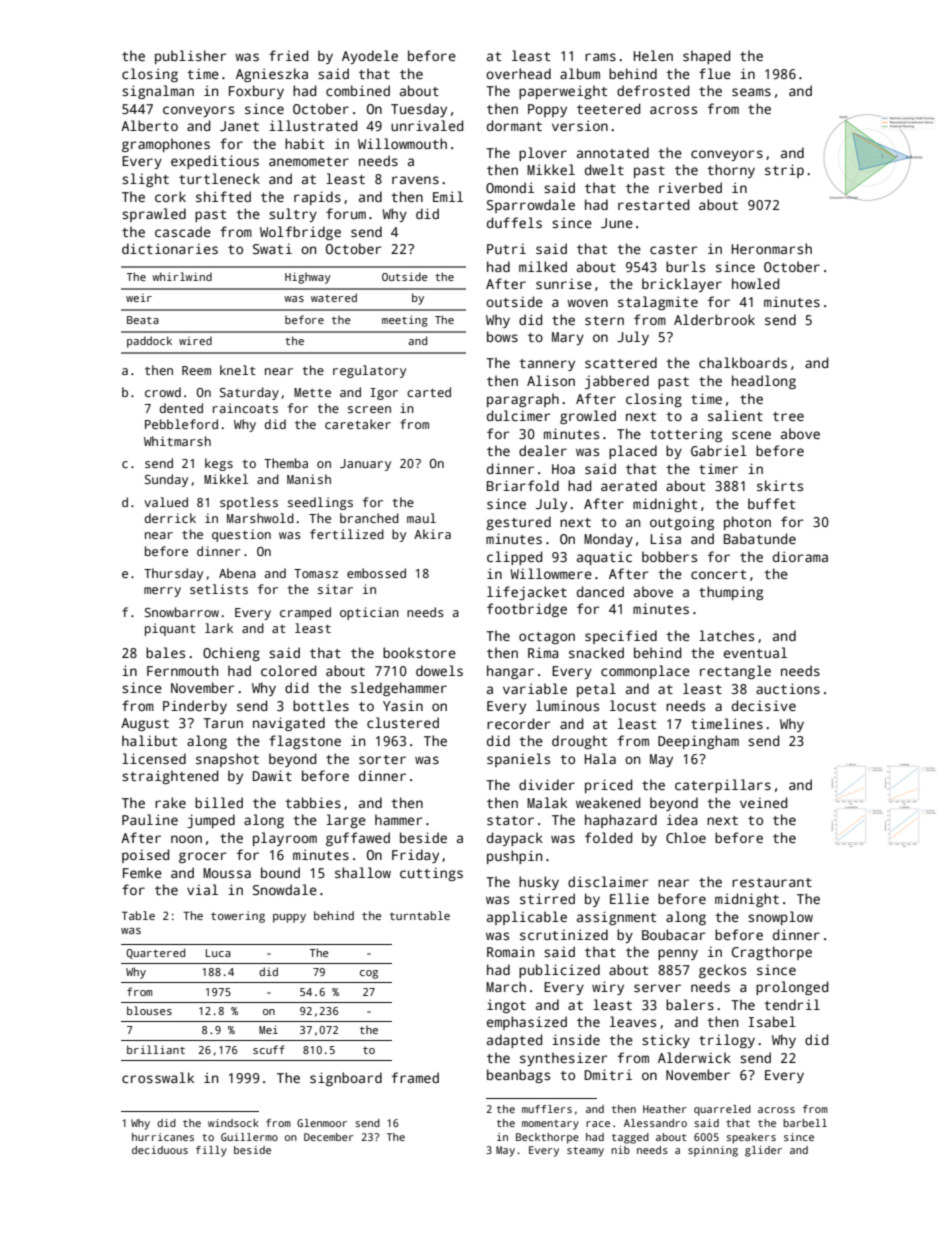  What do you see at coordinates (288, 55) in the screenshot?
I see `fried` at bounding box center [288, 55].
